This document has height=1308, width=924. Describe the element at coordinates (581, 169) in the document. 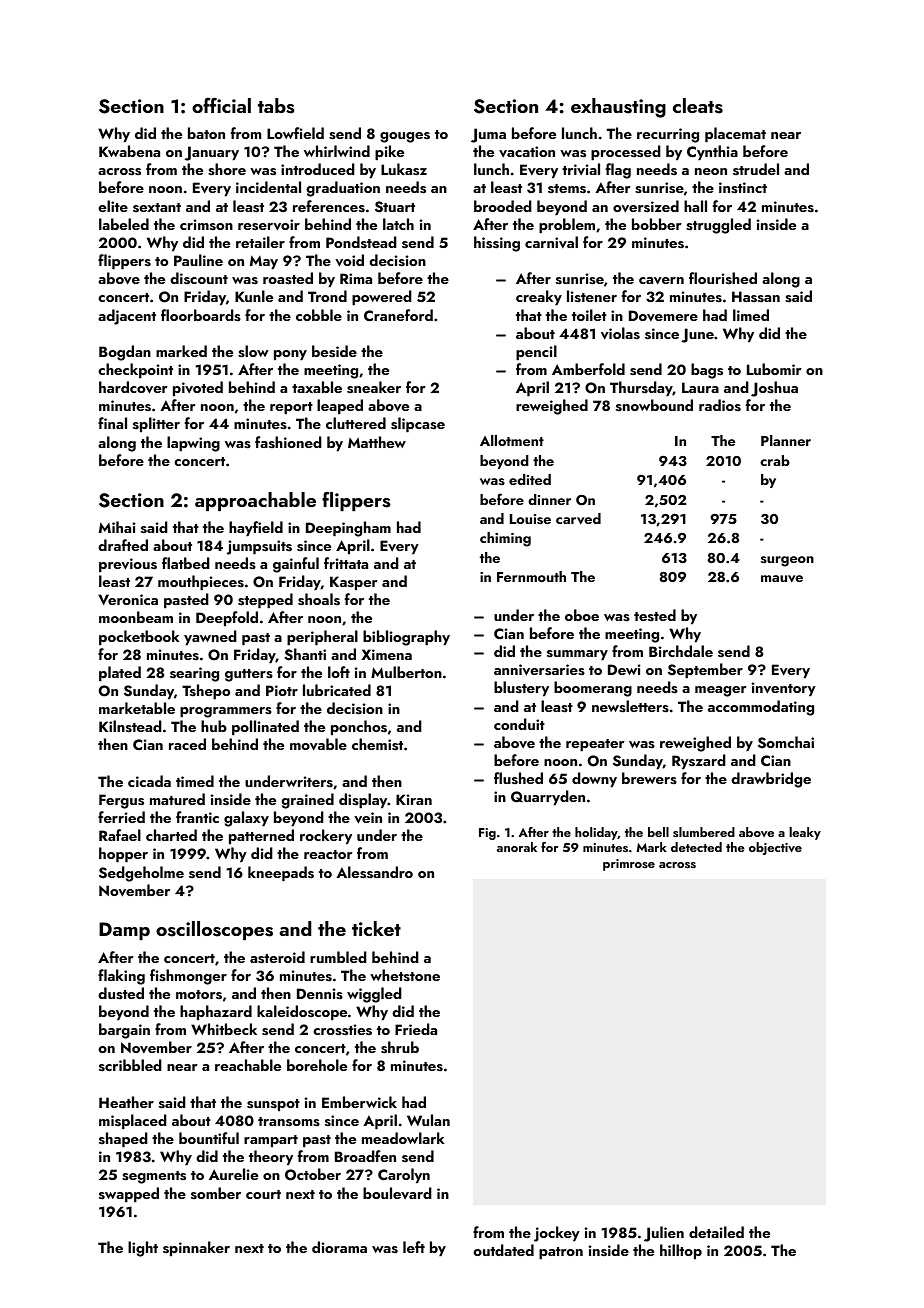

I see `trivial` at that location.
